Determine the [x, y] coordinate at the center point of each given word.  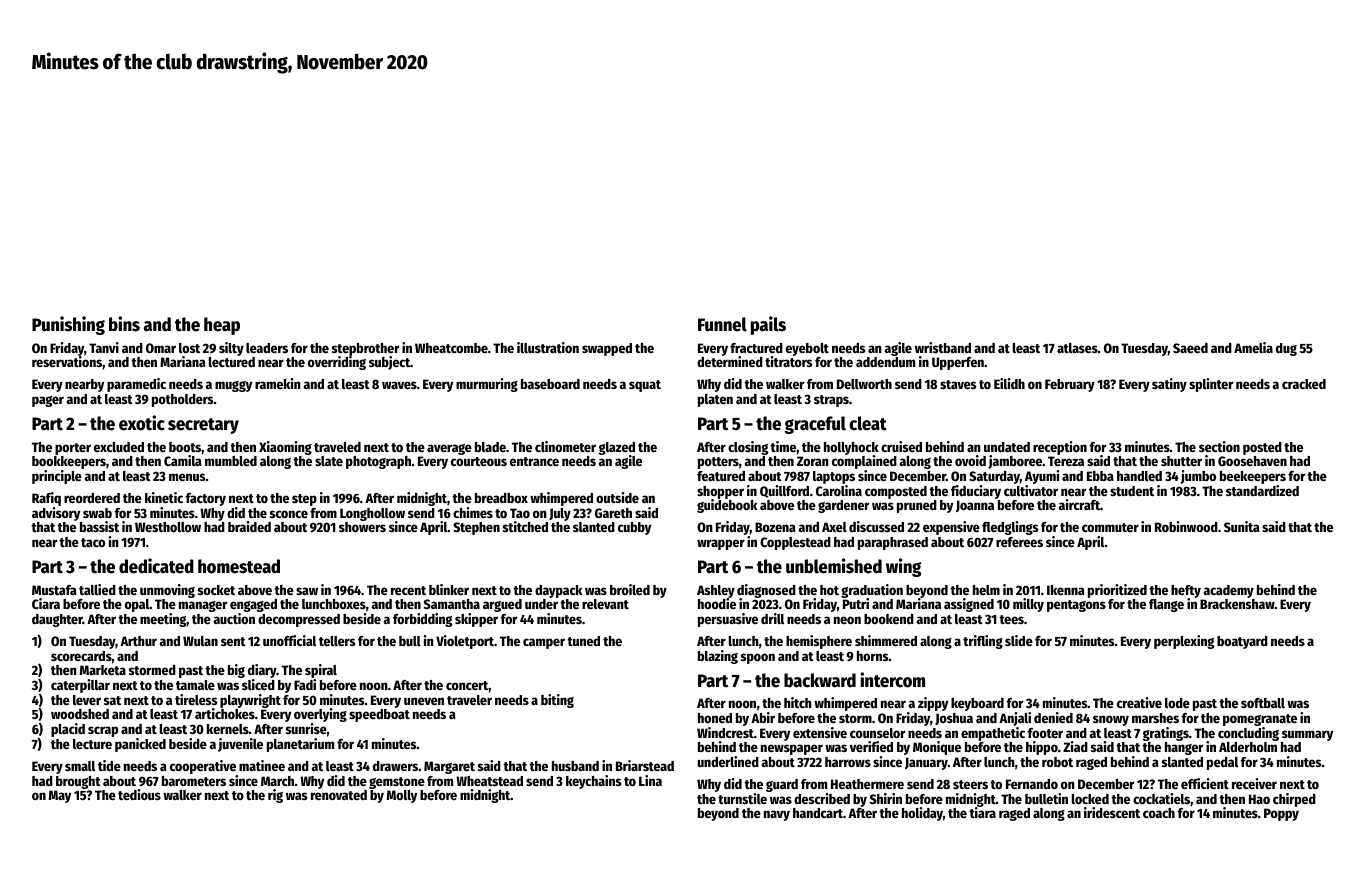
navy [777, 815]
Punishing [68, 325]
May [60, 796]
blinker [449, 589]
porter [73, 449]
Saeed [1190, 348]
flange [1166, 605]
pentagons [1076, 606]
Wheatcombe [451, 348]
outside [617, 497]
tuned [583, 641]
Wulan [200, 641]
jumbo [1198, 477]
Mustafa [54, 590]
